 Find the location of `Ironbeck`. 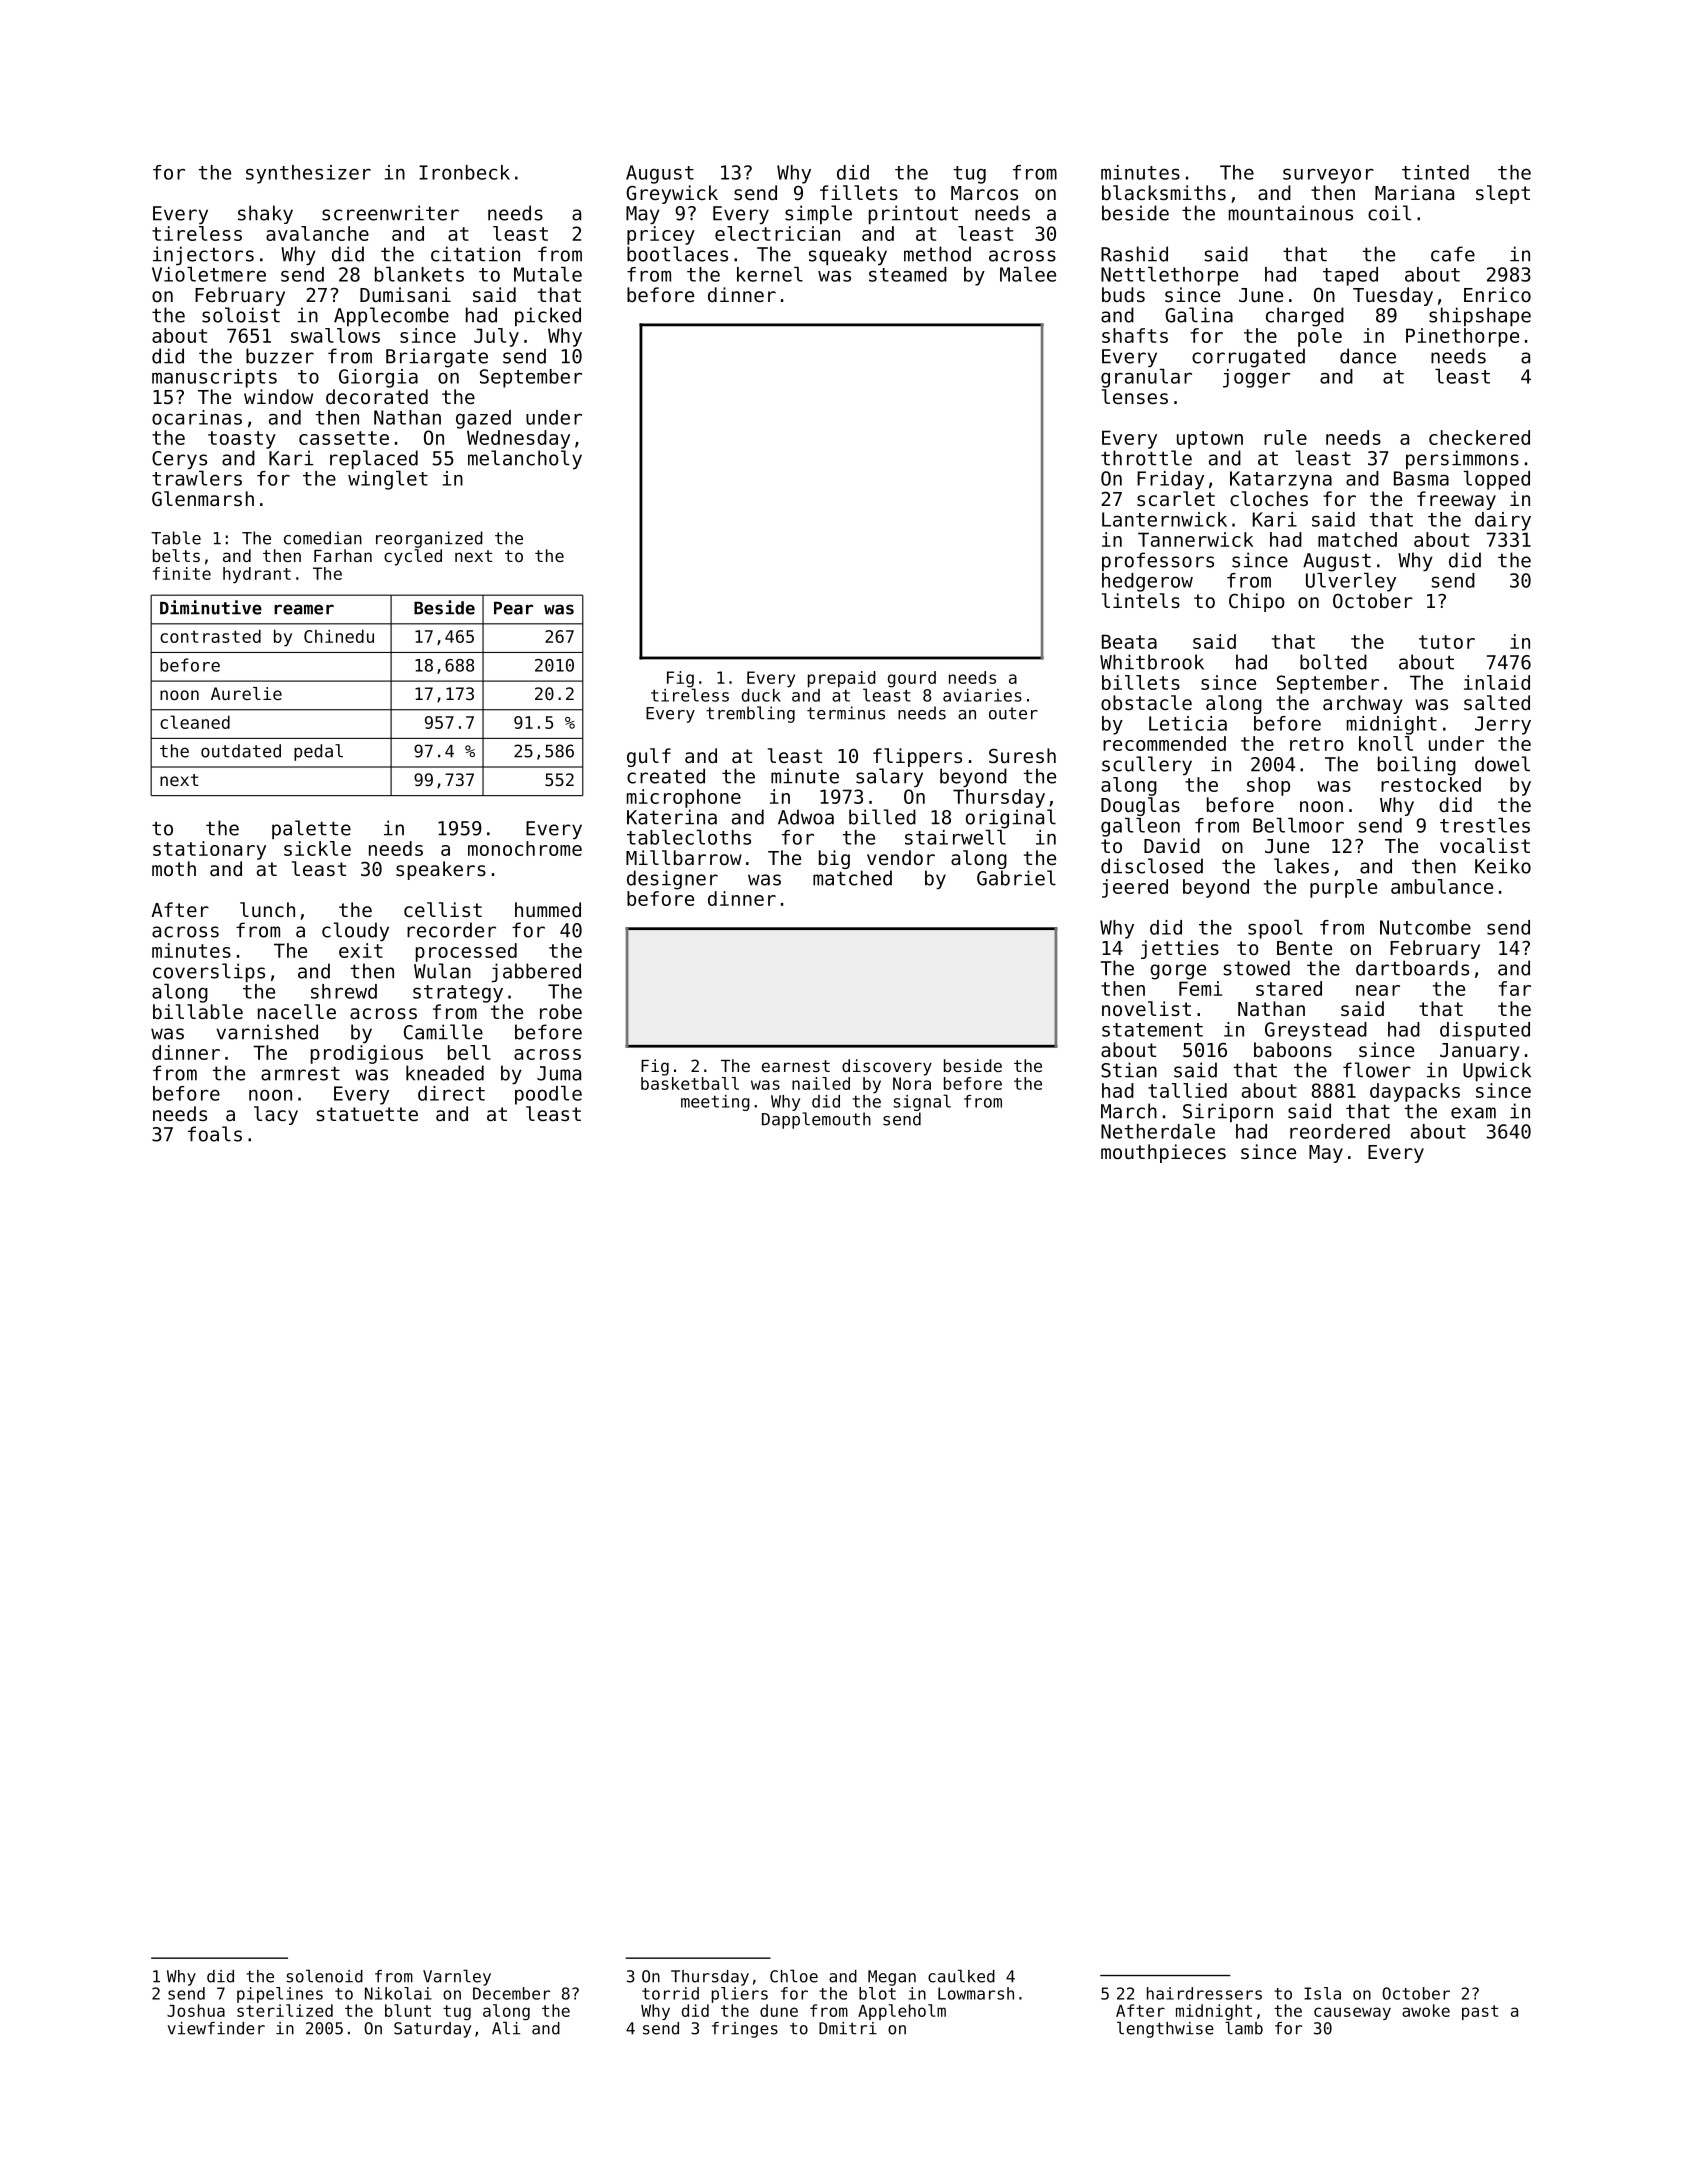

Ironbeck is located at coordinates (464, 172).
